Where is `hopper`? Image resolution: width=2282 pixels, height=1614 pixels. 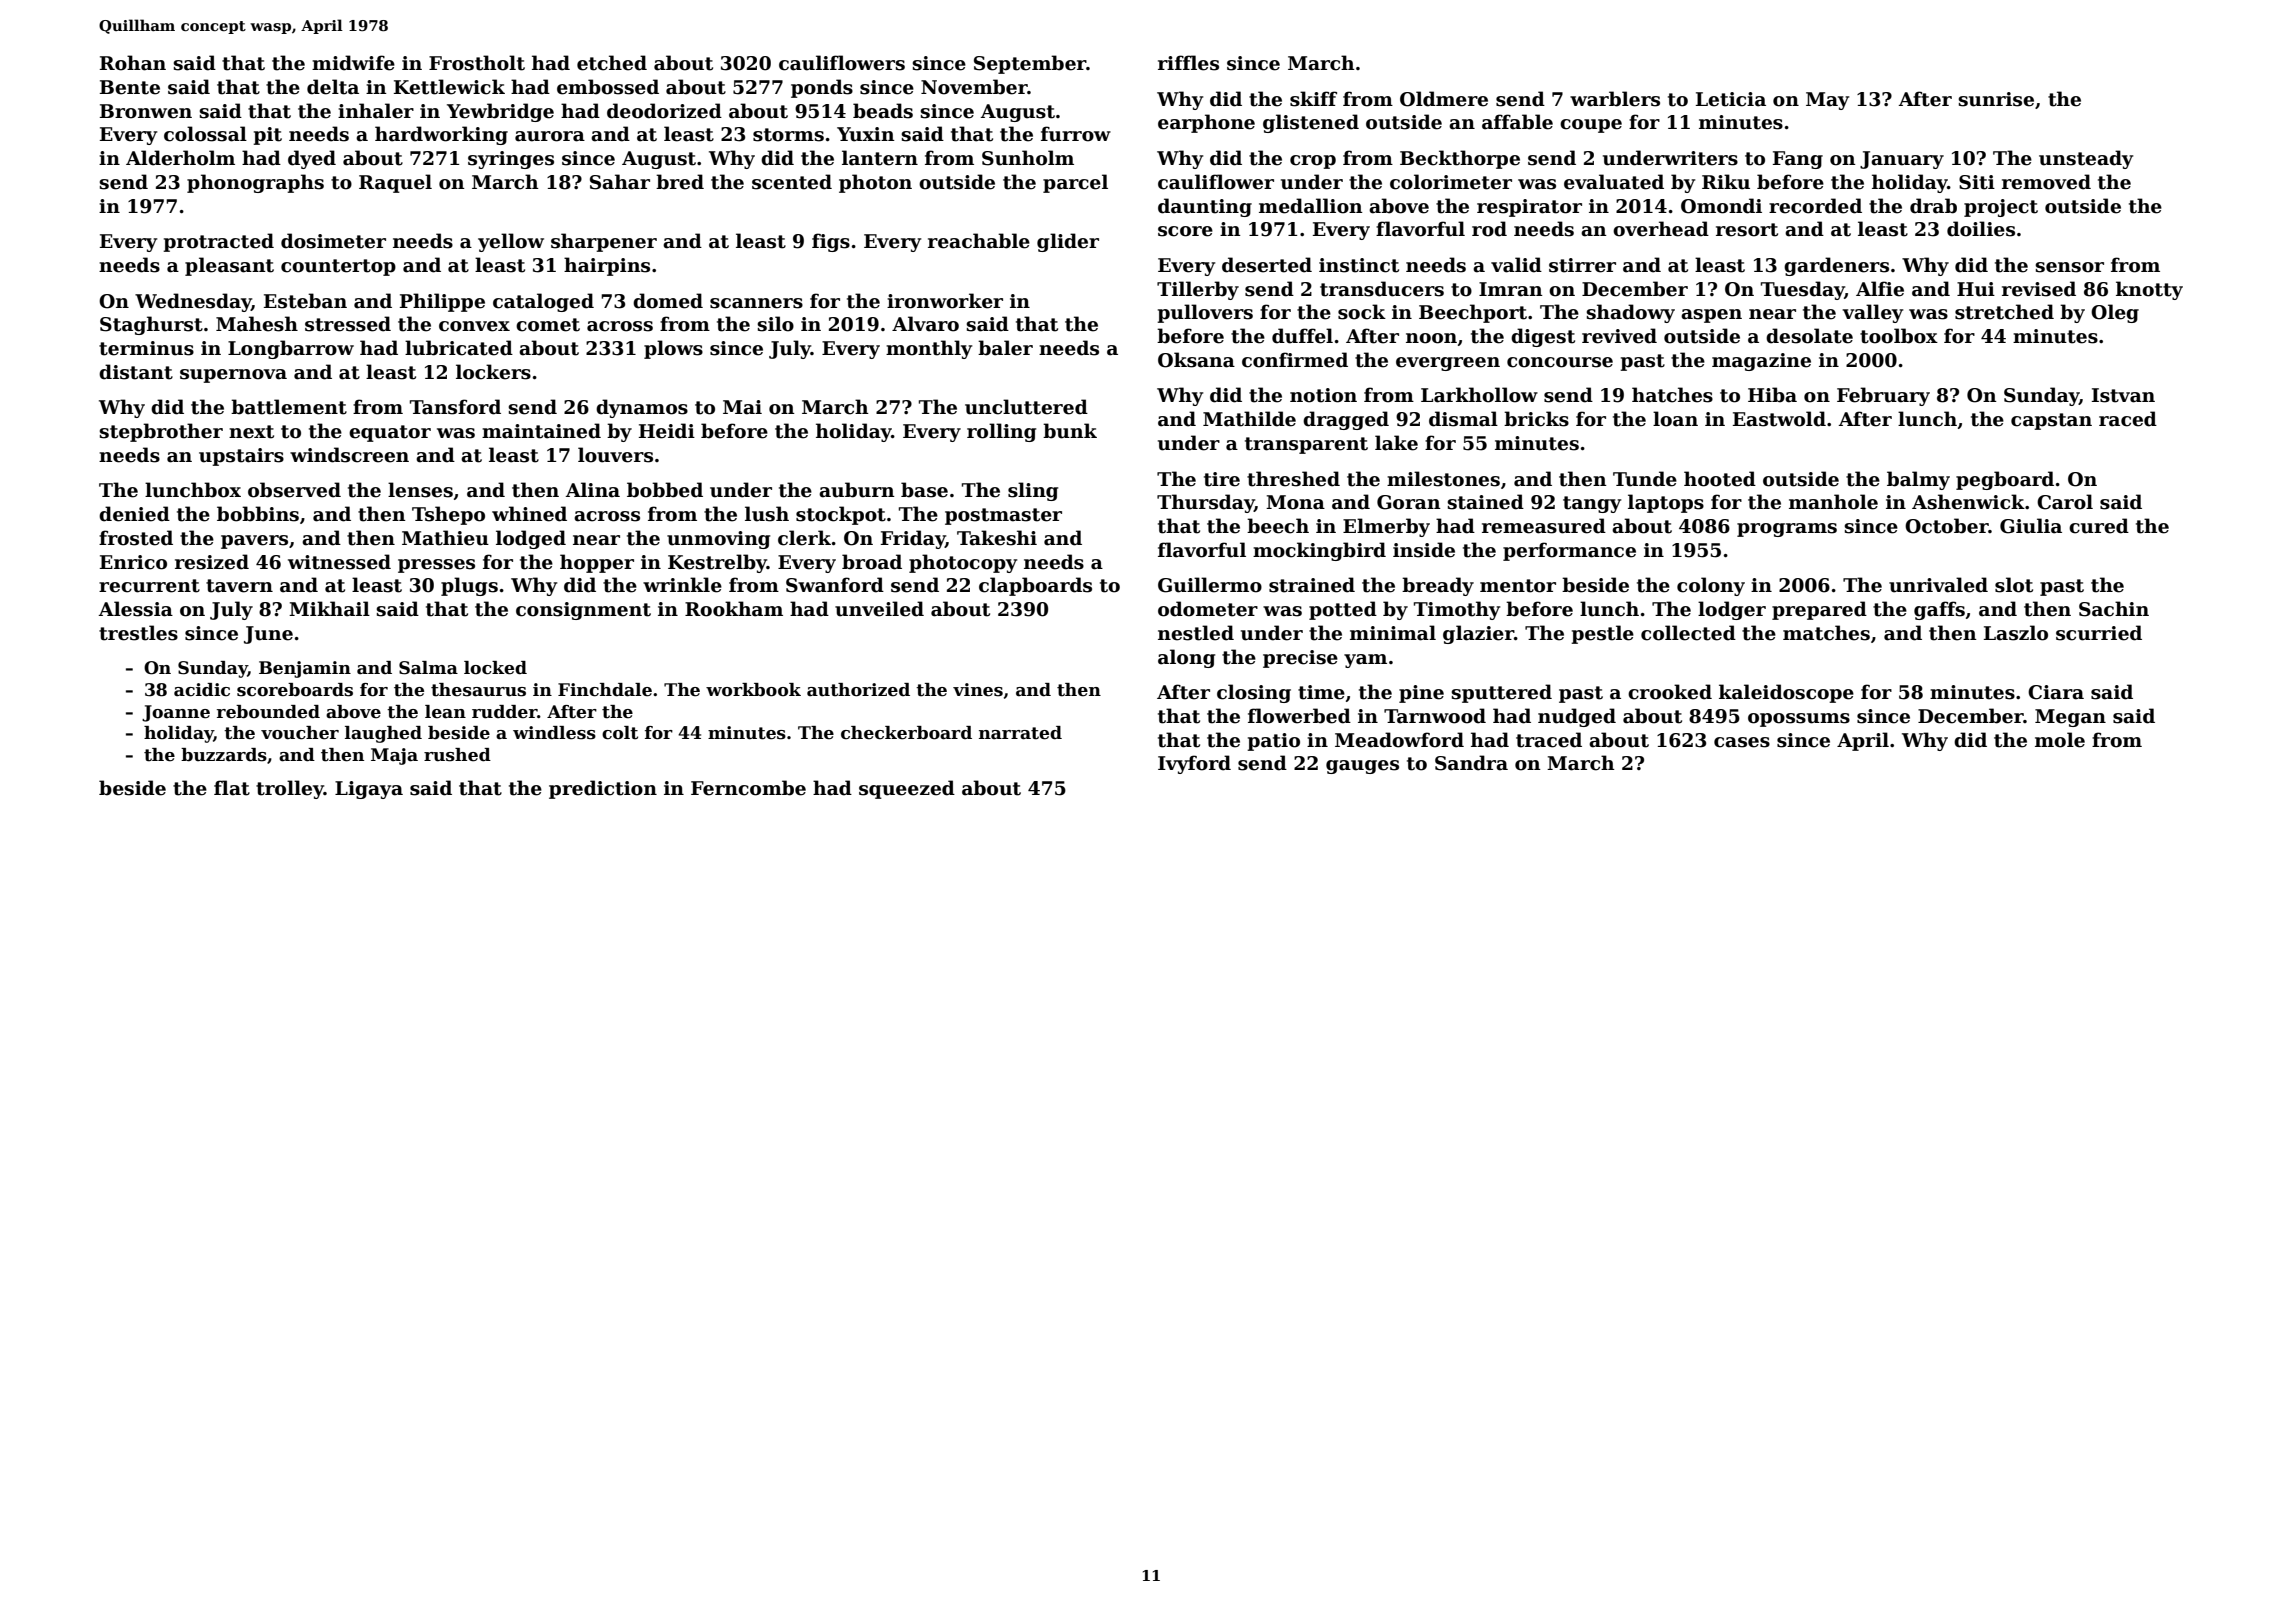
hopper is located at coordinates (597, 563).
